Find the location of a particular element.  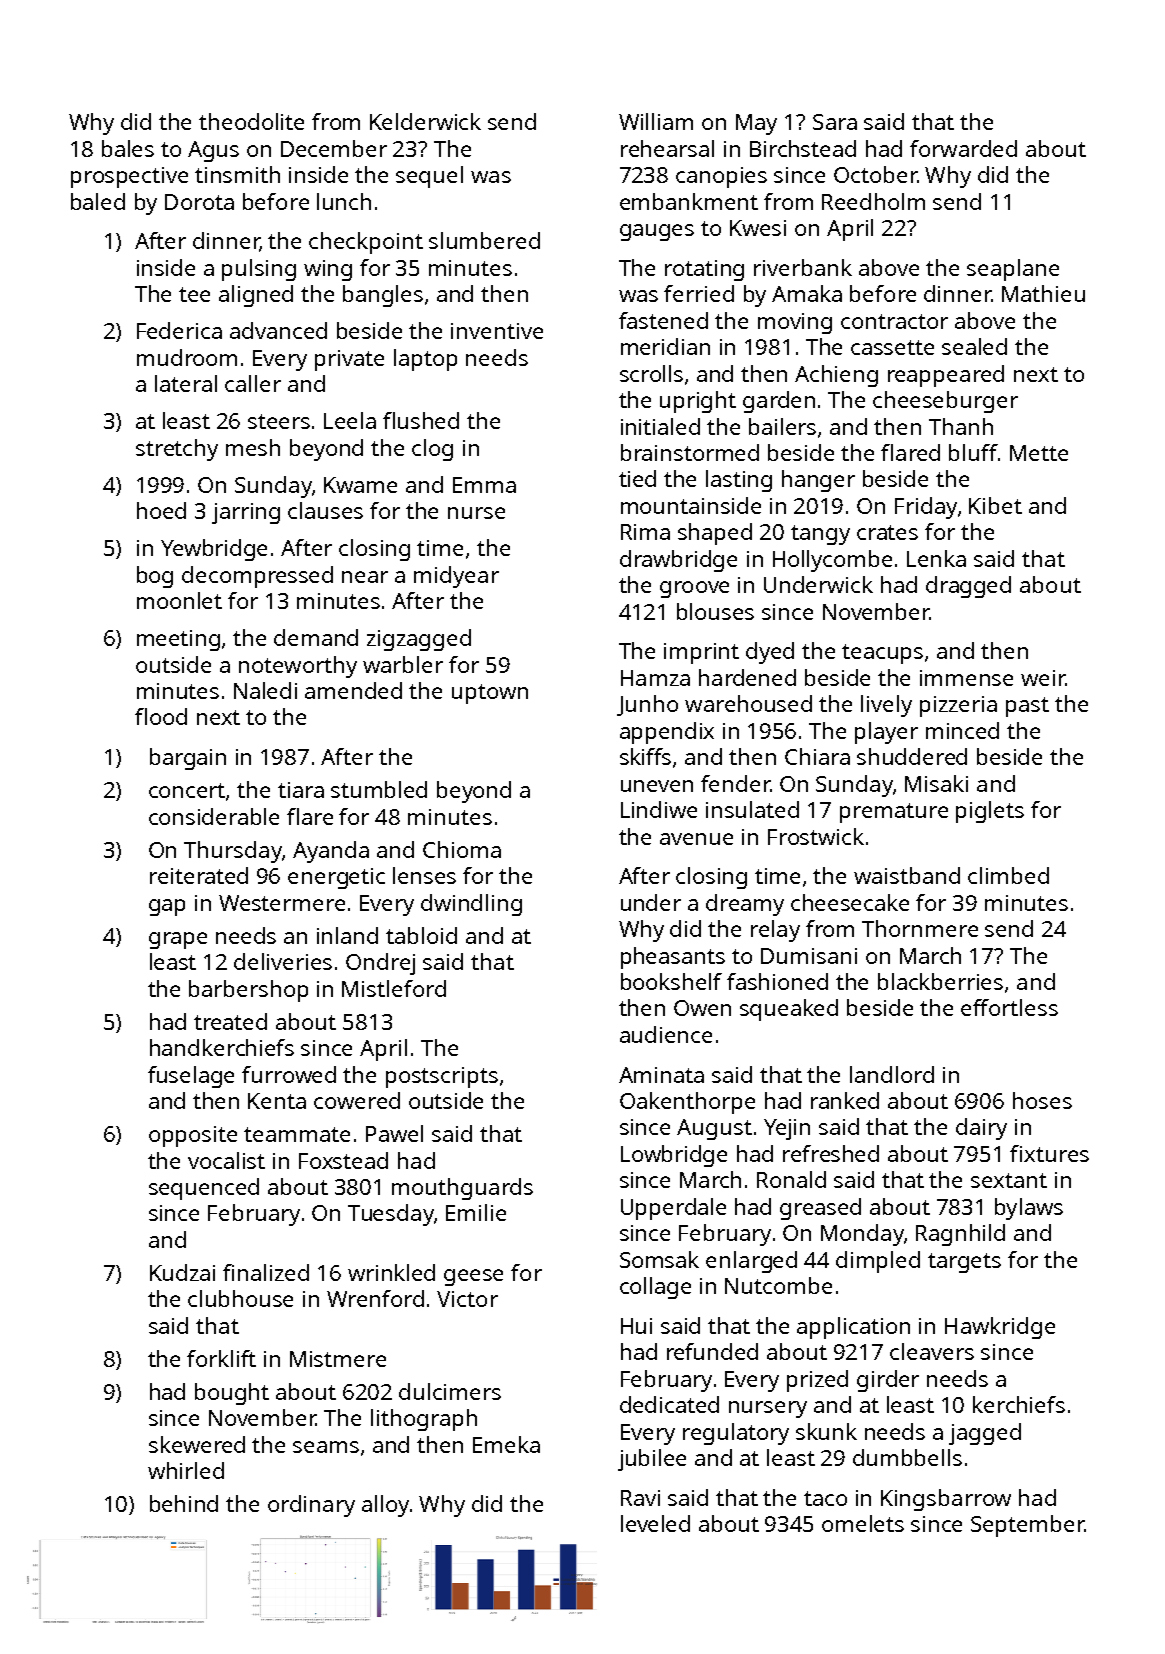

slumbered is located at coordinates (484, 240).
